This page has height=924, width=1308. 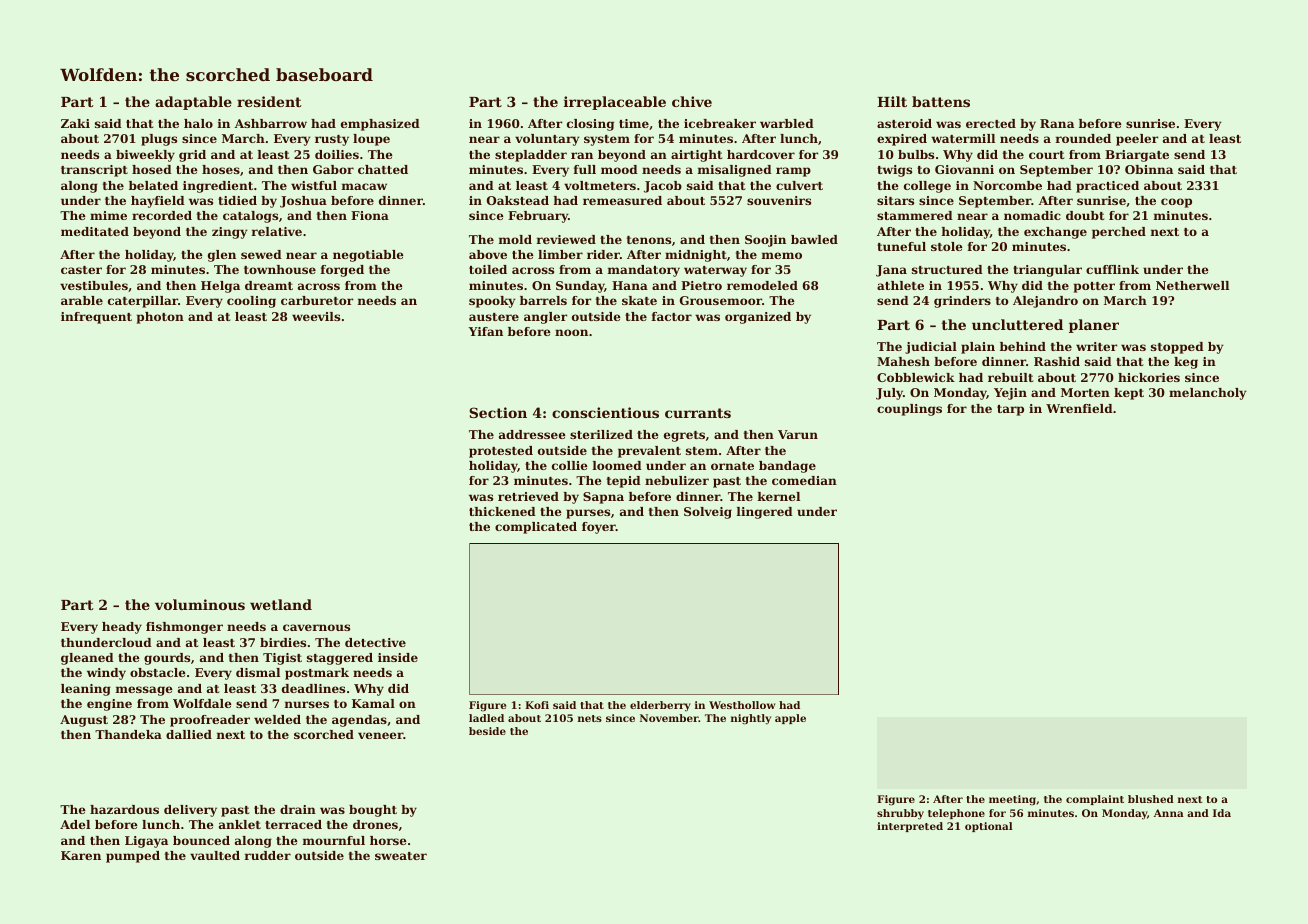 What do you see at coordinates (590, 718) in the page?
I see `nets` at bounding box center [590, 718].
